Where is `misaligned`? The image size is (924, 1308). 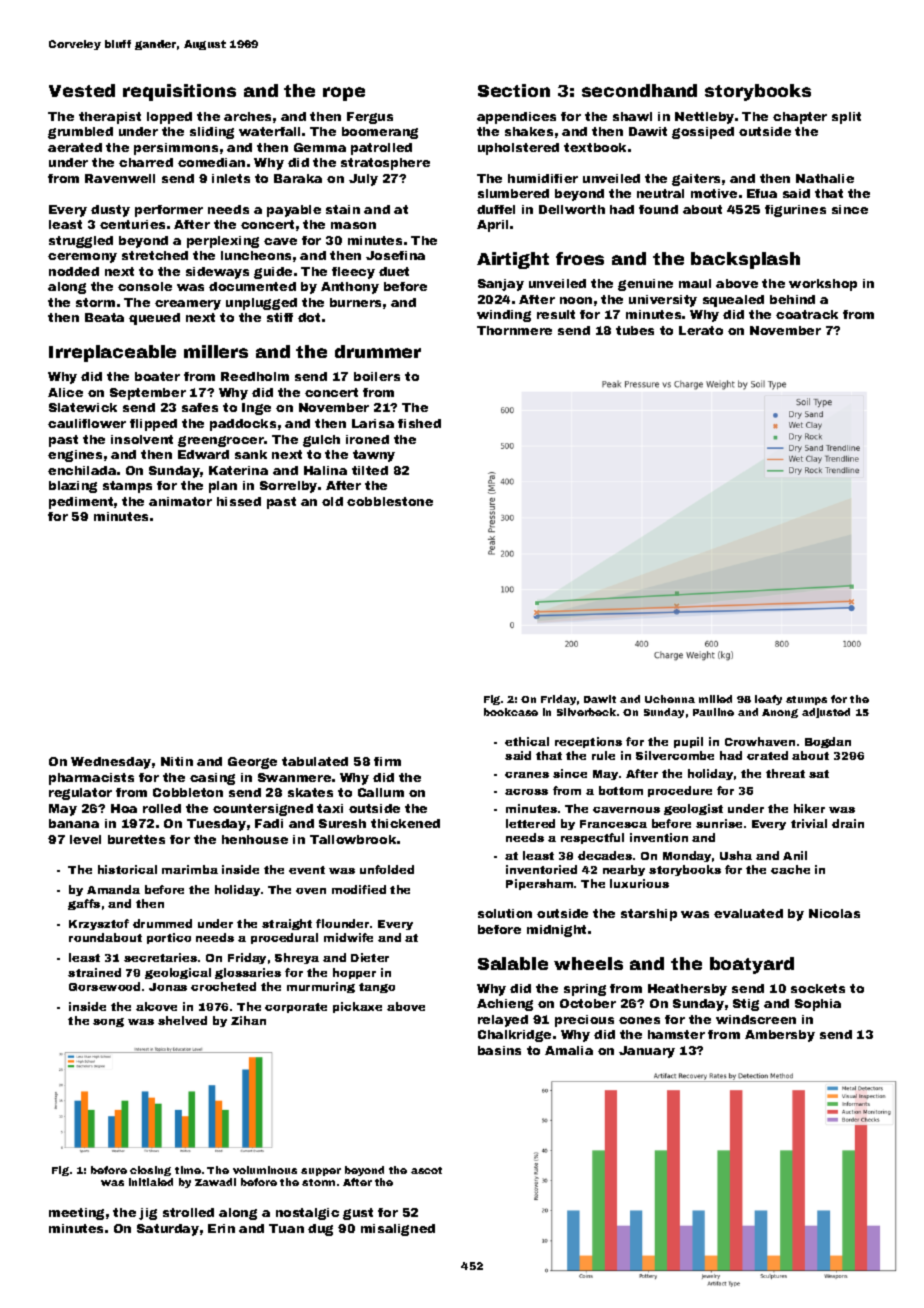
misaligned is located at coordinates (398, 1230).
